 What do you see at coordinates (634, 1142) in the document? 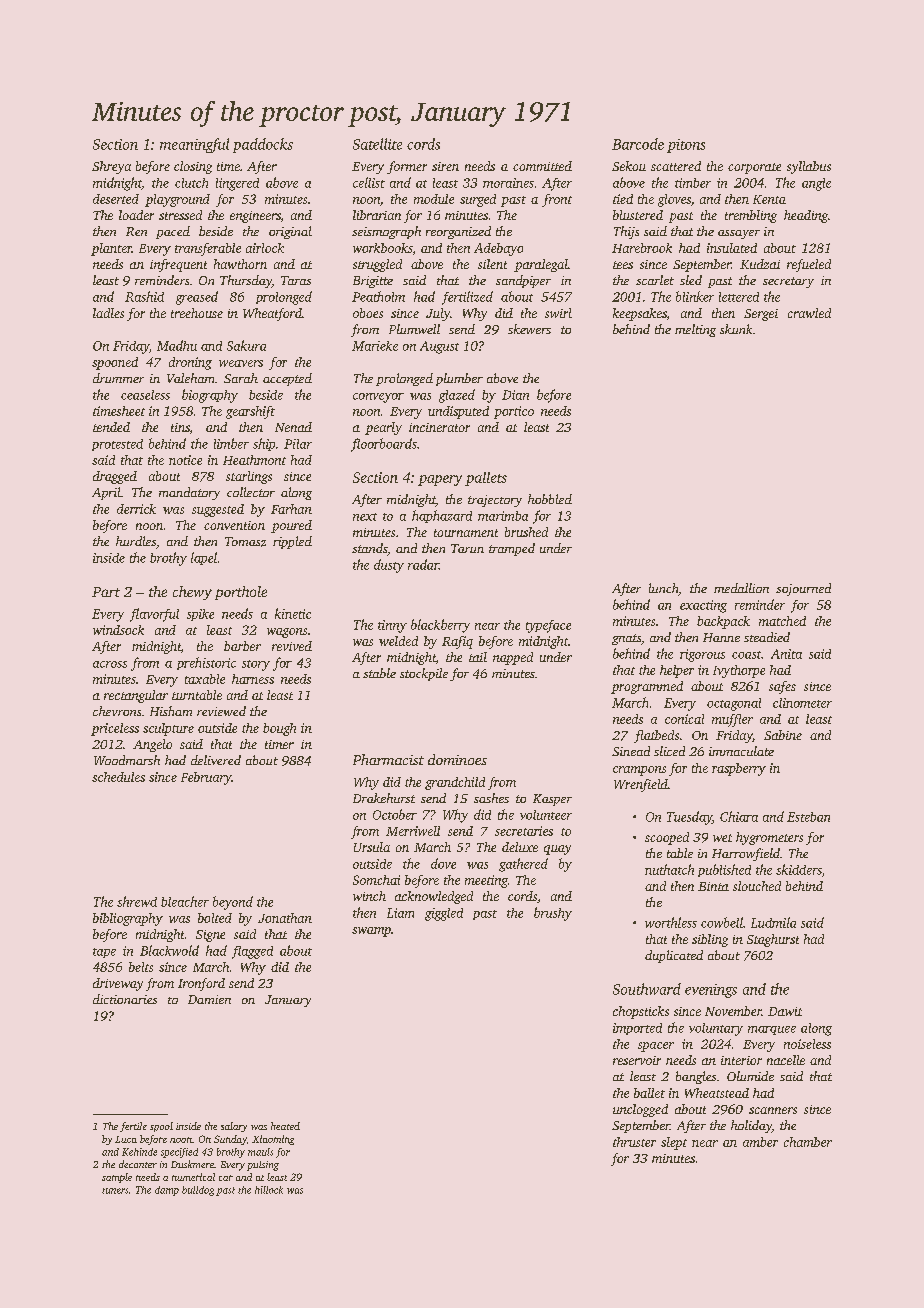
I see `thruster` at bounding box center [634, 1142].
